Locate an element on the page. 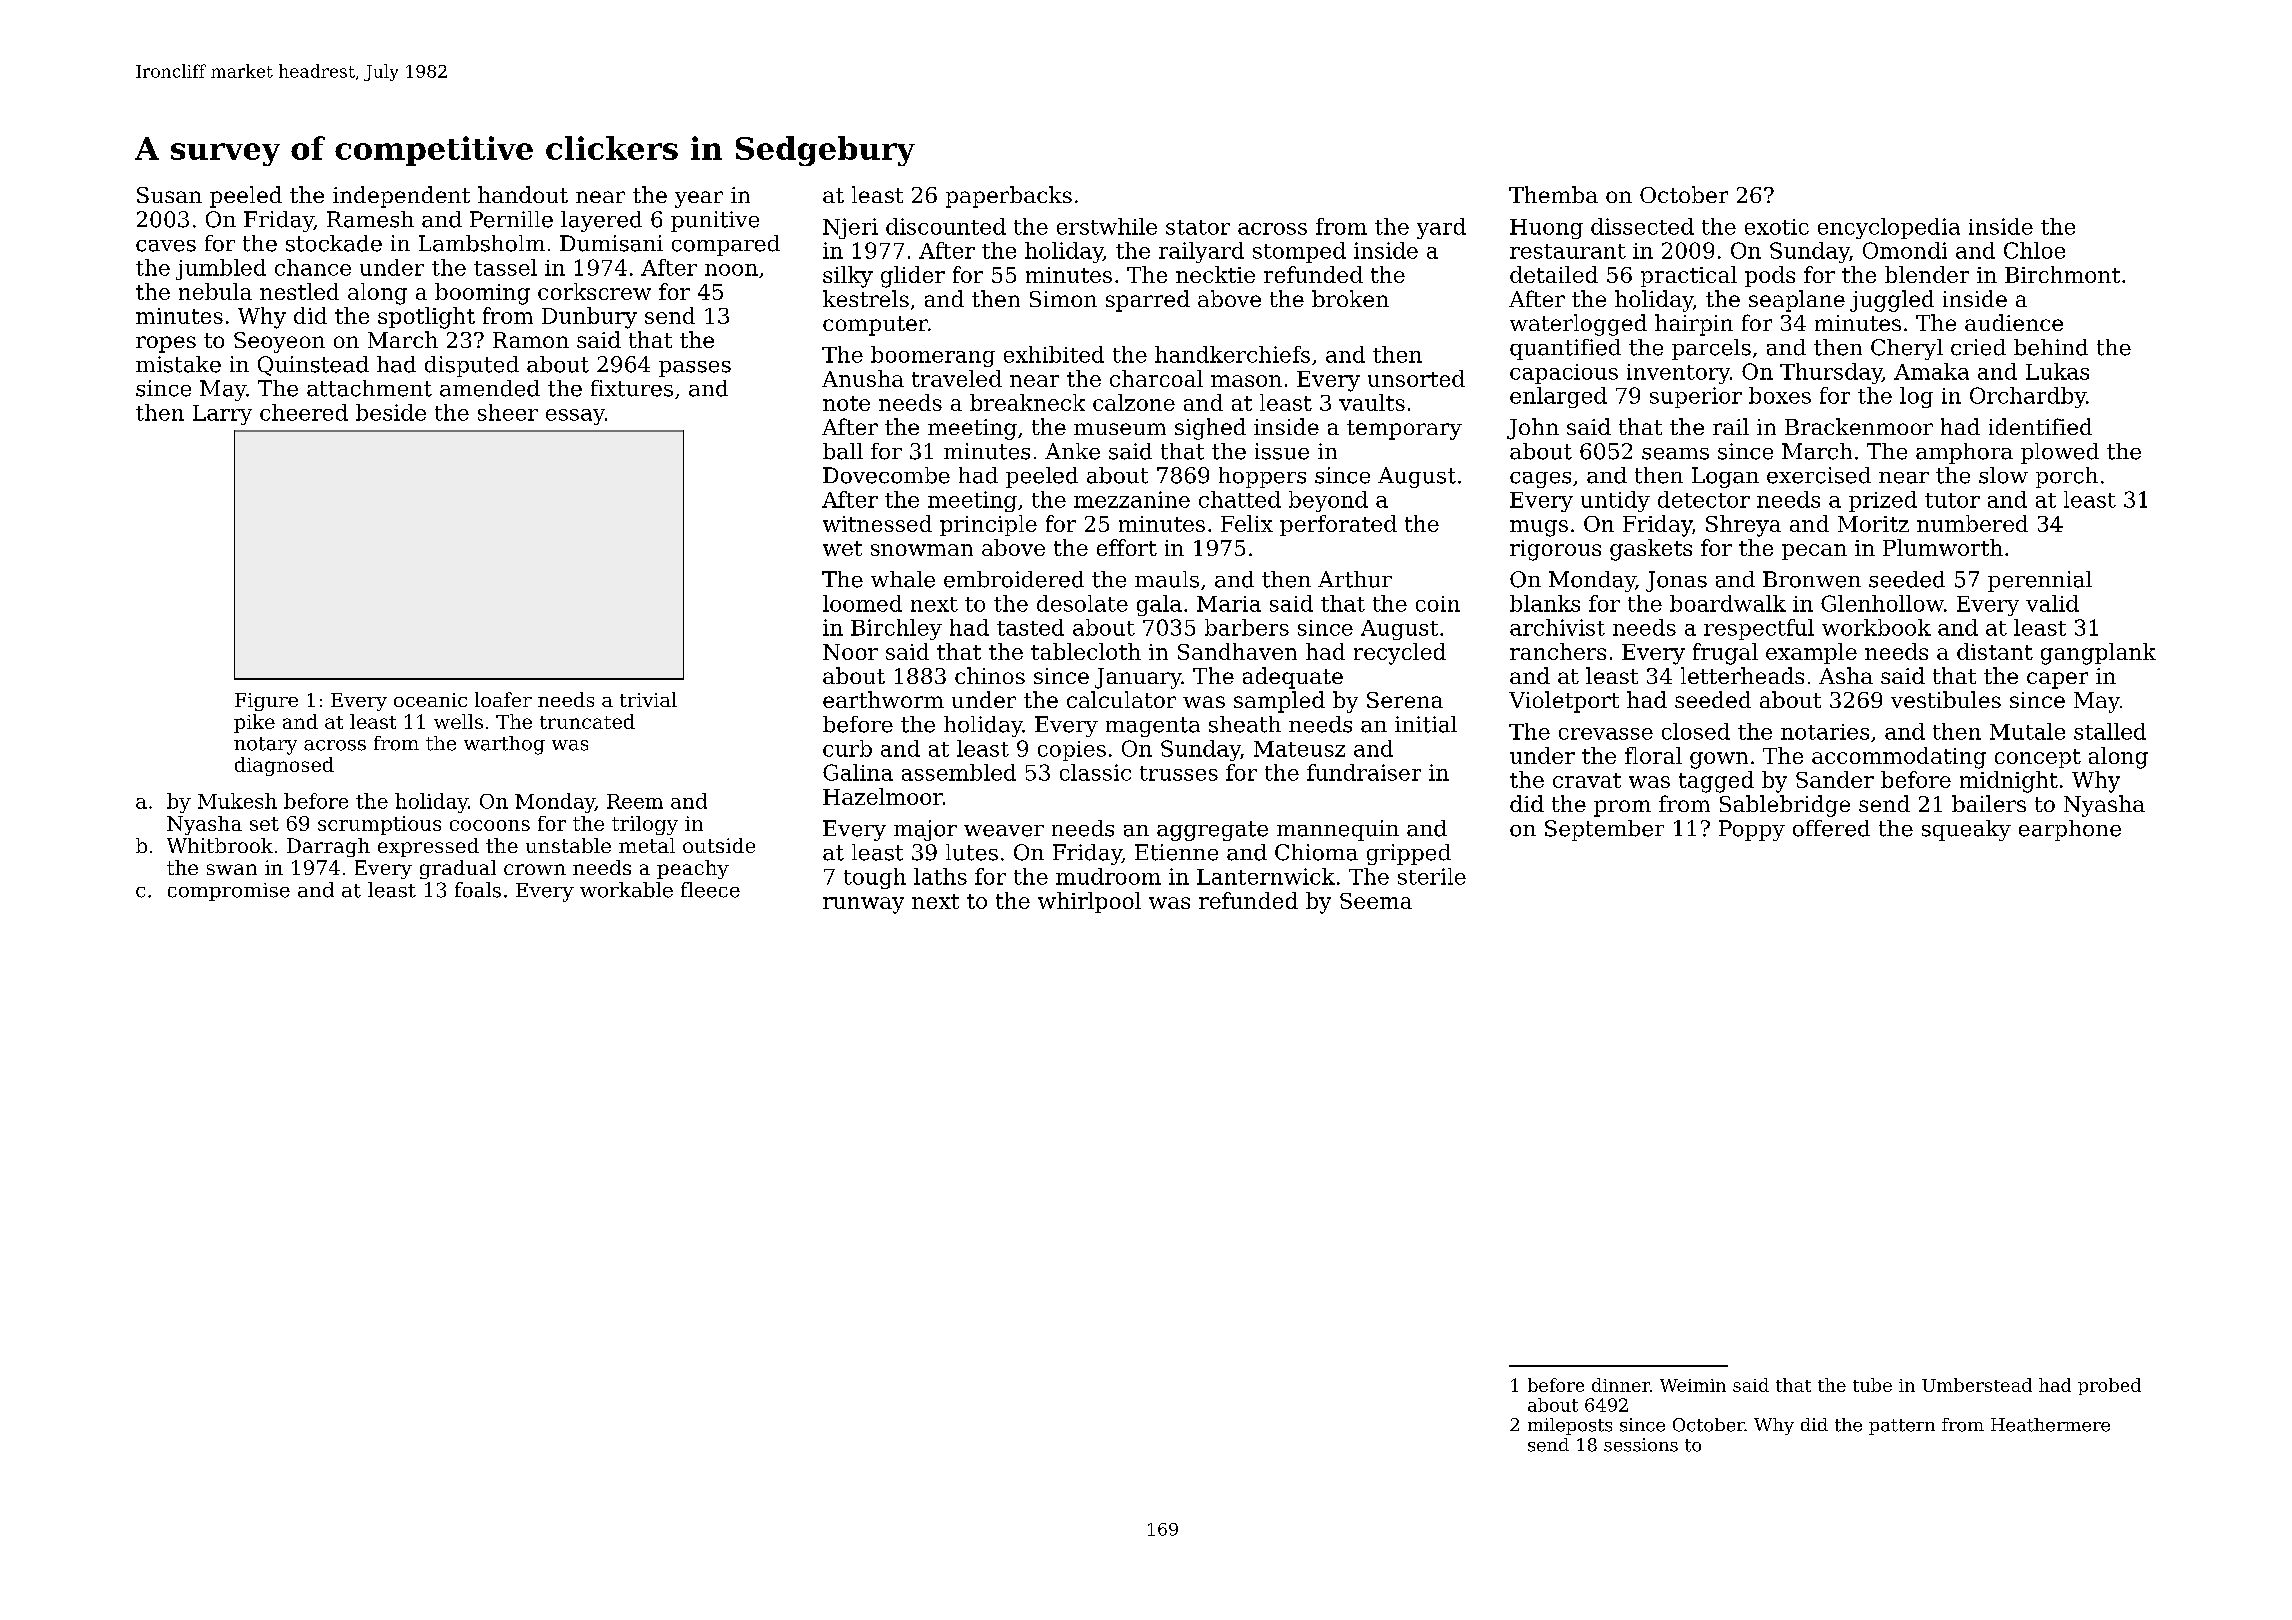  whirlpool is located at coordinates (1089, 902).
